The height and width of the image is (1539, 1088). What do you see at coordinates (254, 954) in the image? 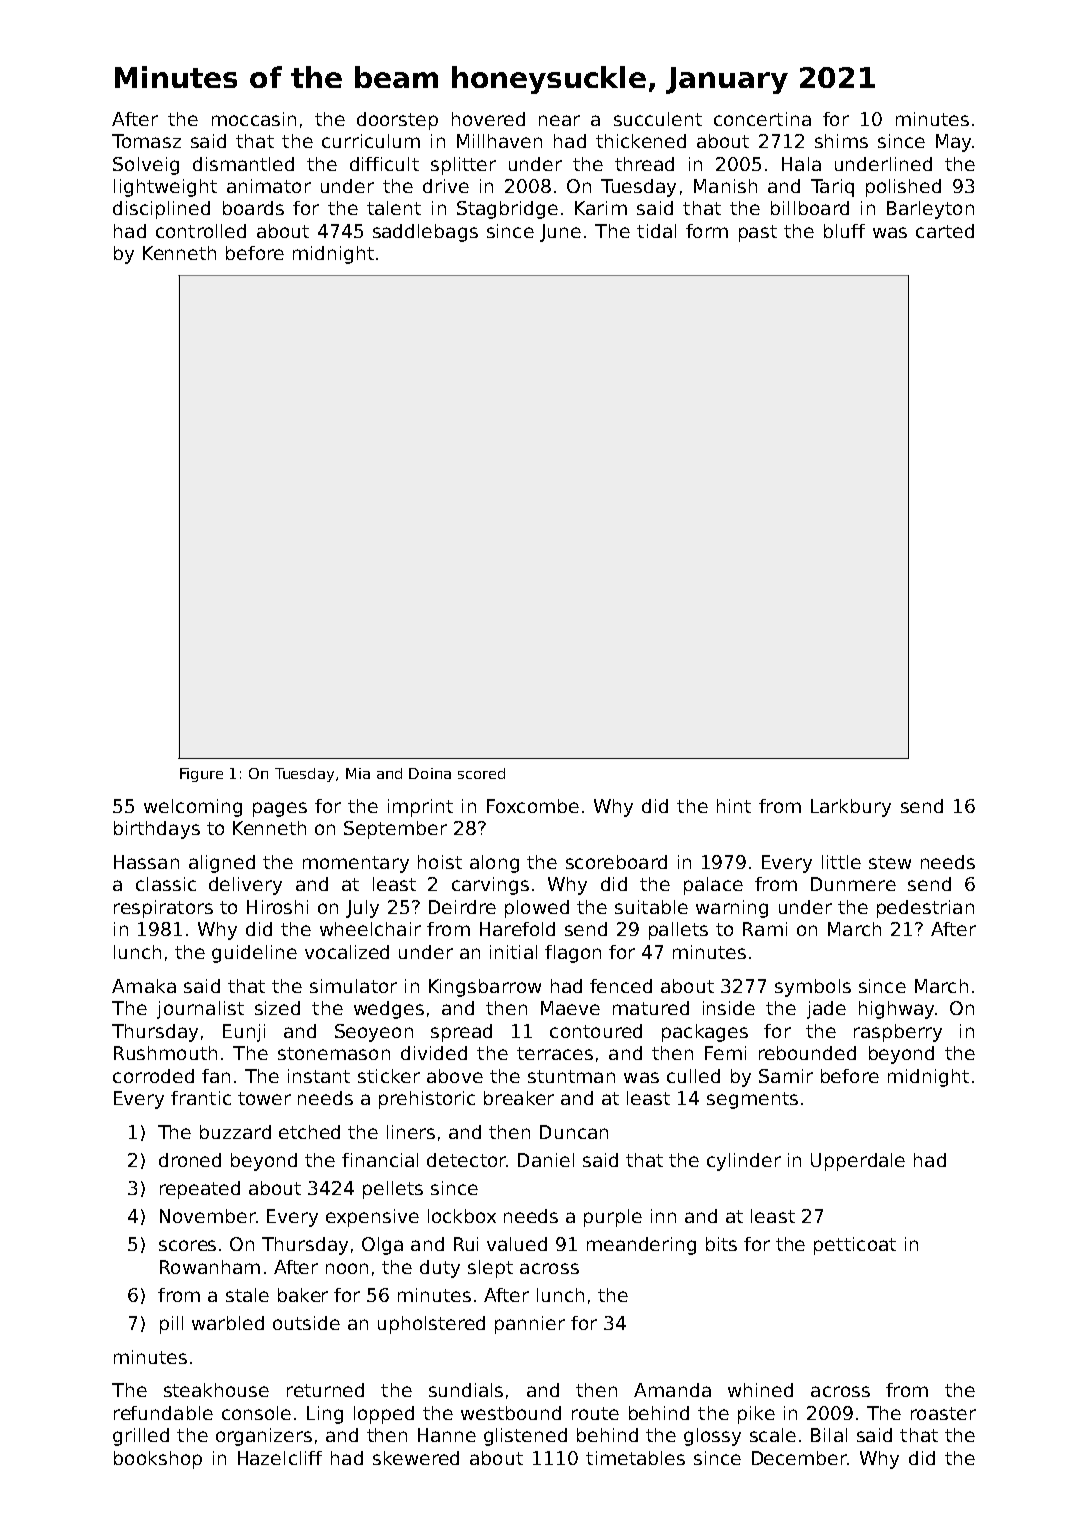
I see `guideline` at bounding box center [254, 954].
